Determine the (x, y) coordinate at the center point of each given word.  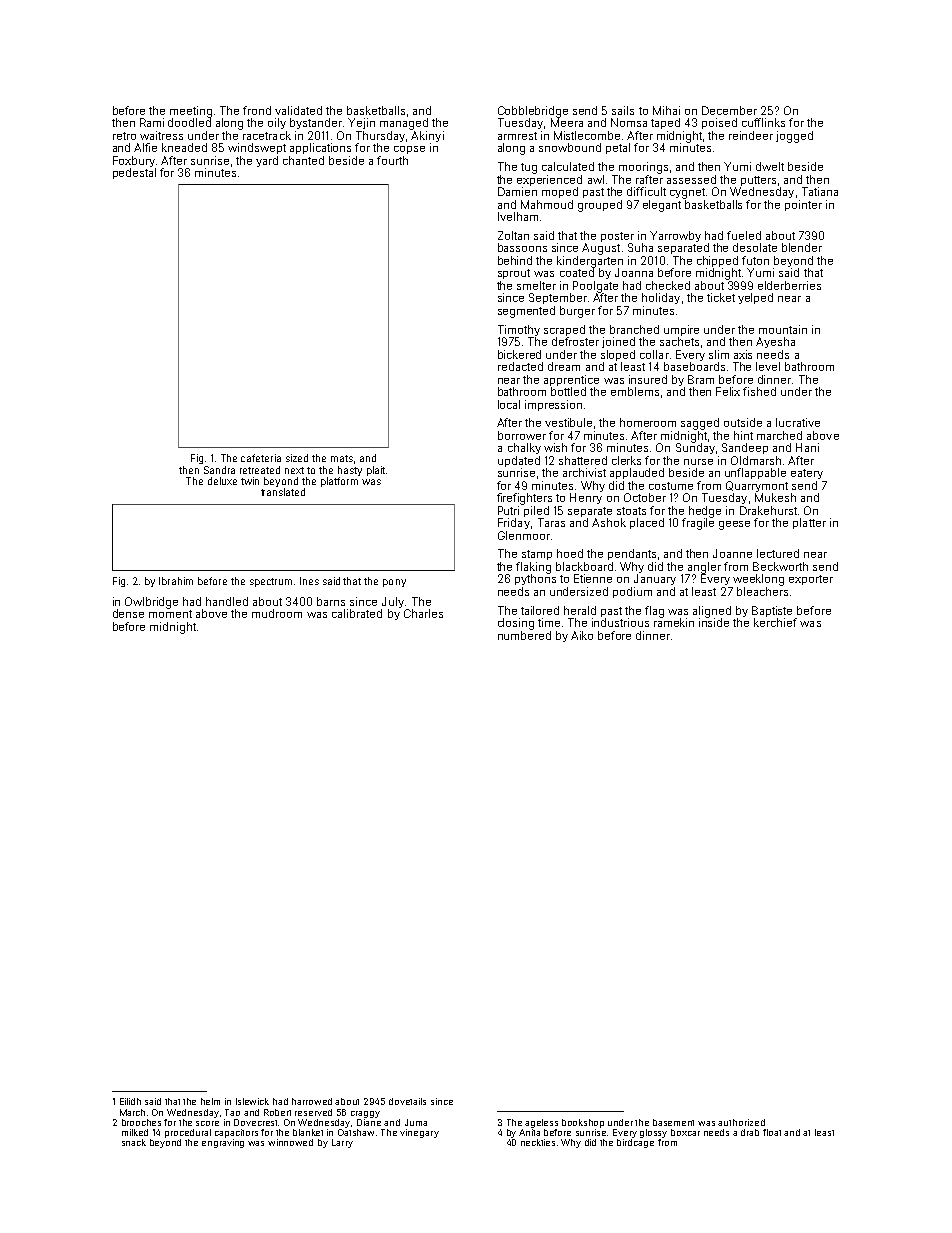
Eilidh (130, 1101)
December (729, 110)
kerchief (775, 622)
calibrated (357, 613)
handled (227, 601)
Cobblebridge (533, 112)
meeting (191, 112)
